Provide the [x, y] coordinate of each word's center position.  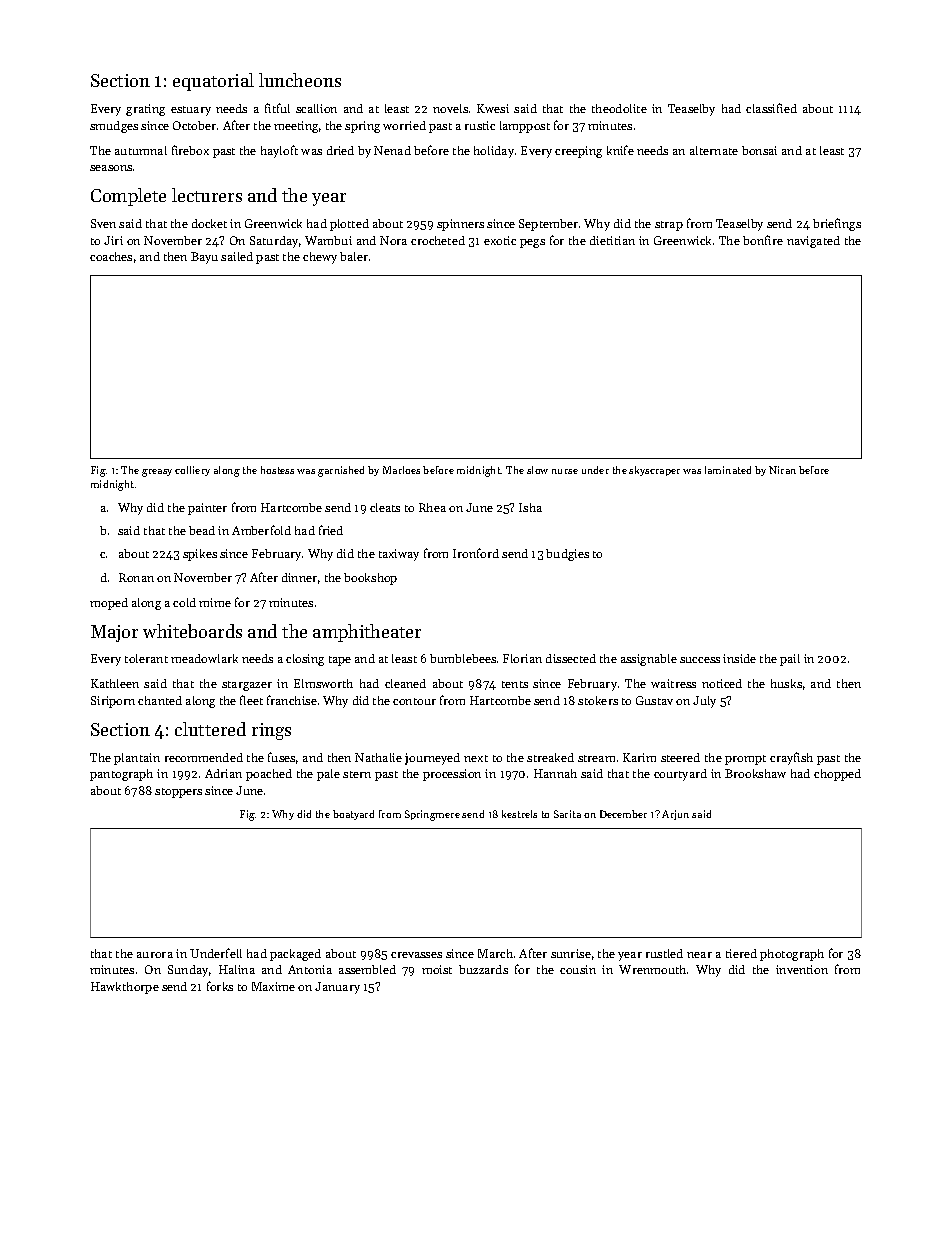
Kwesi [493, 108]
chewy [320, 258]
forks [220, 986]
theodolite [619, 108]
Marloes [401, 470]
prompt [745, 760]
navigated [813, 242]
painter [207, 509]
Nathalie [378, 757]
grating [145, 110]
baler [354, 256]
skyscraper [654, 471]
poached [269, 775]
